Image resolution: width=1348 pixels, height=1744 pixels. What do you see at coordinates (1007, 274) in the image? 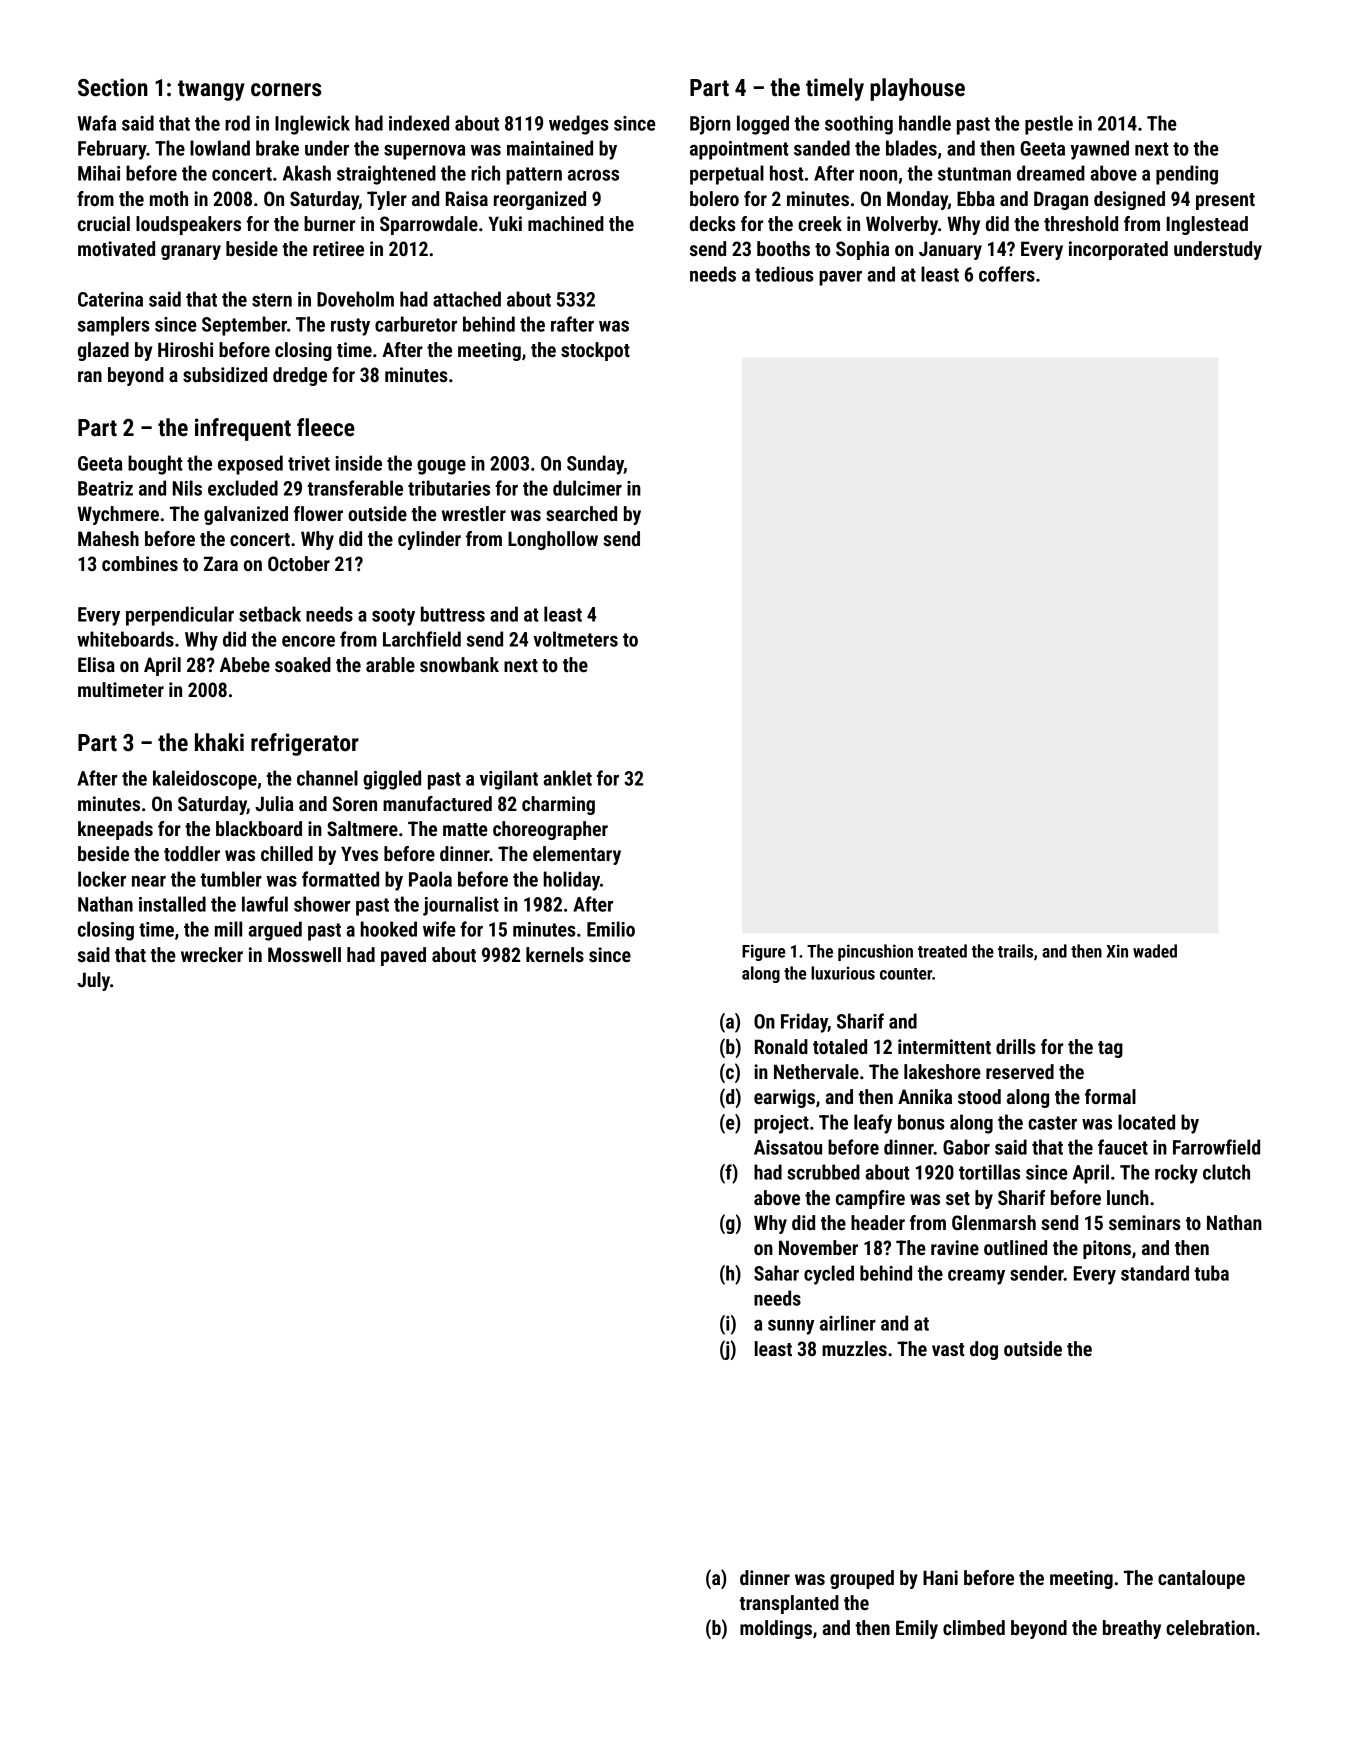
I see `coffers` at bounding box center [1007, 274].
